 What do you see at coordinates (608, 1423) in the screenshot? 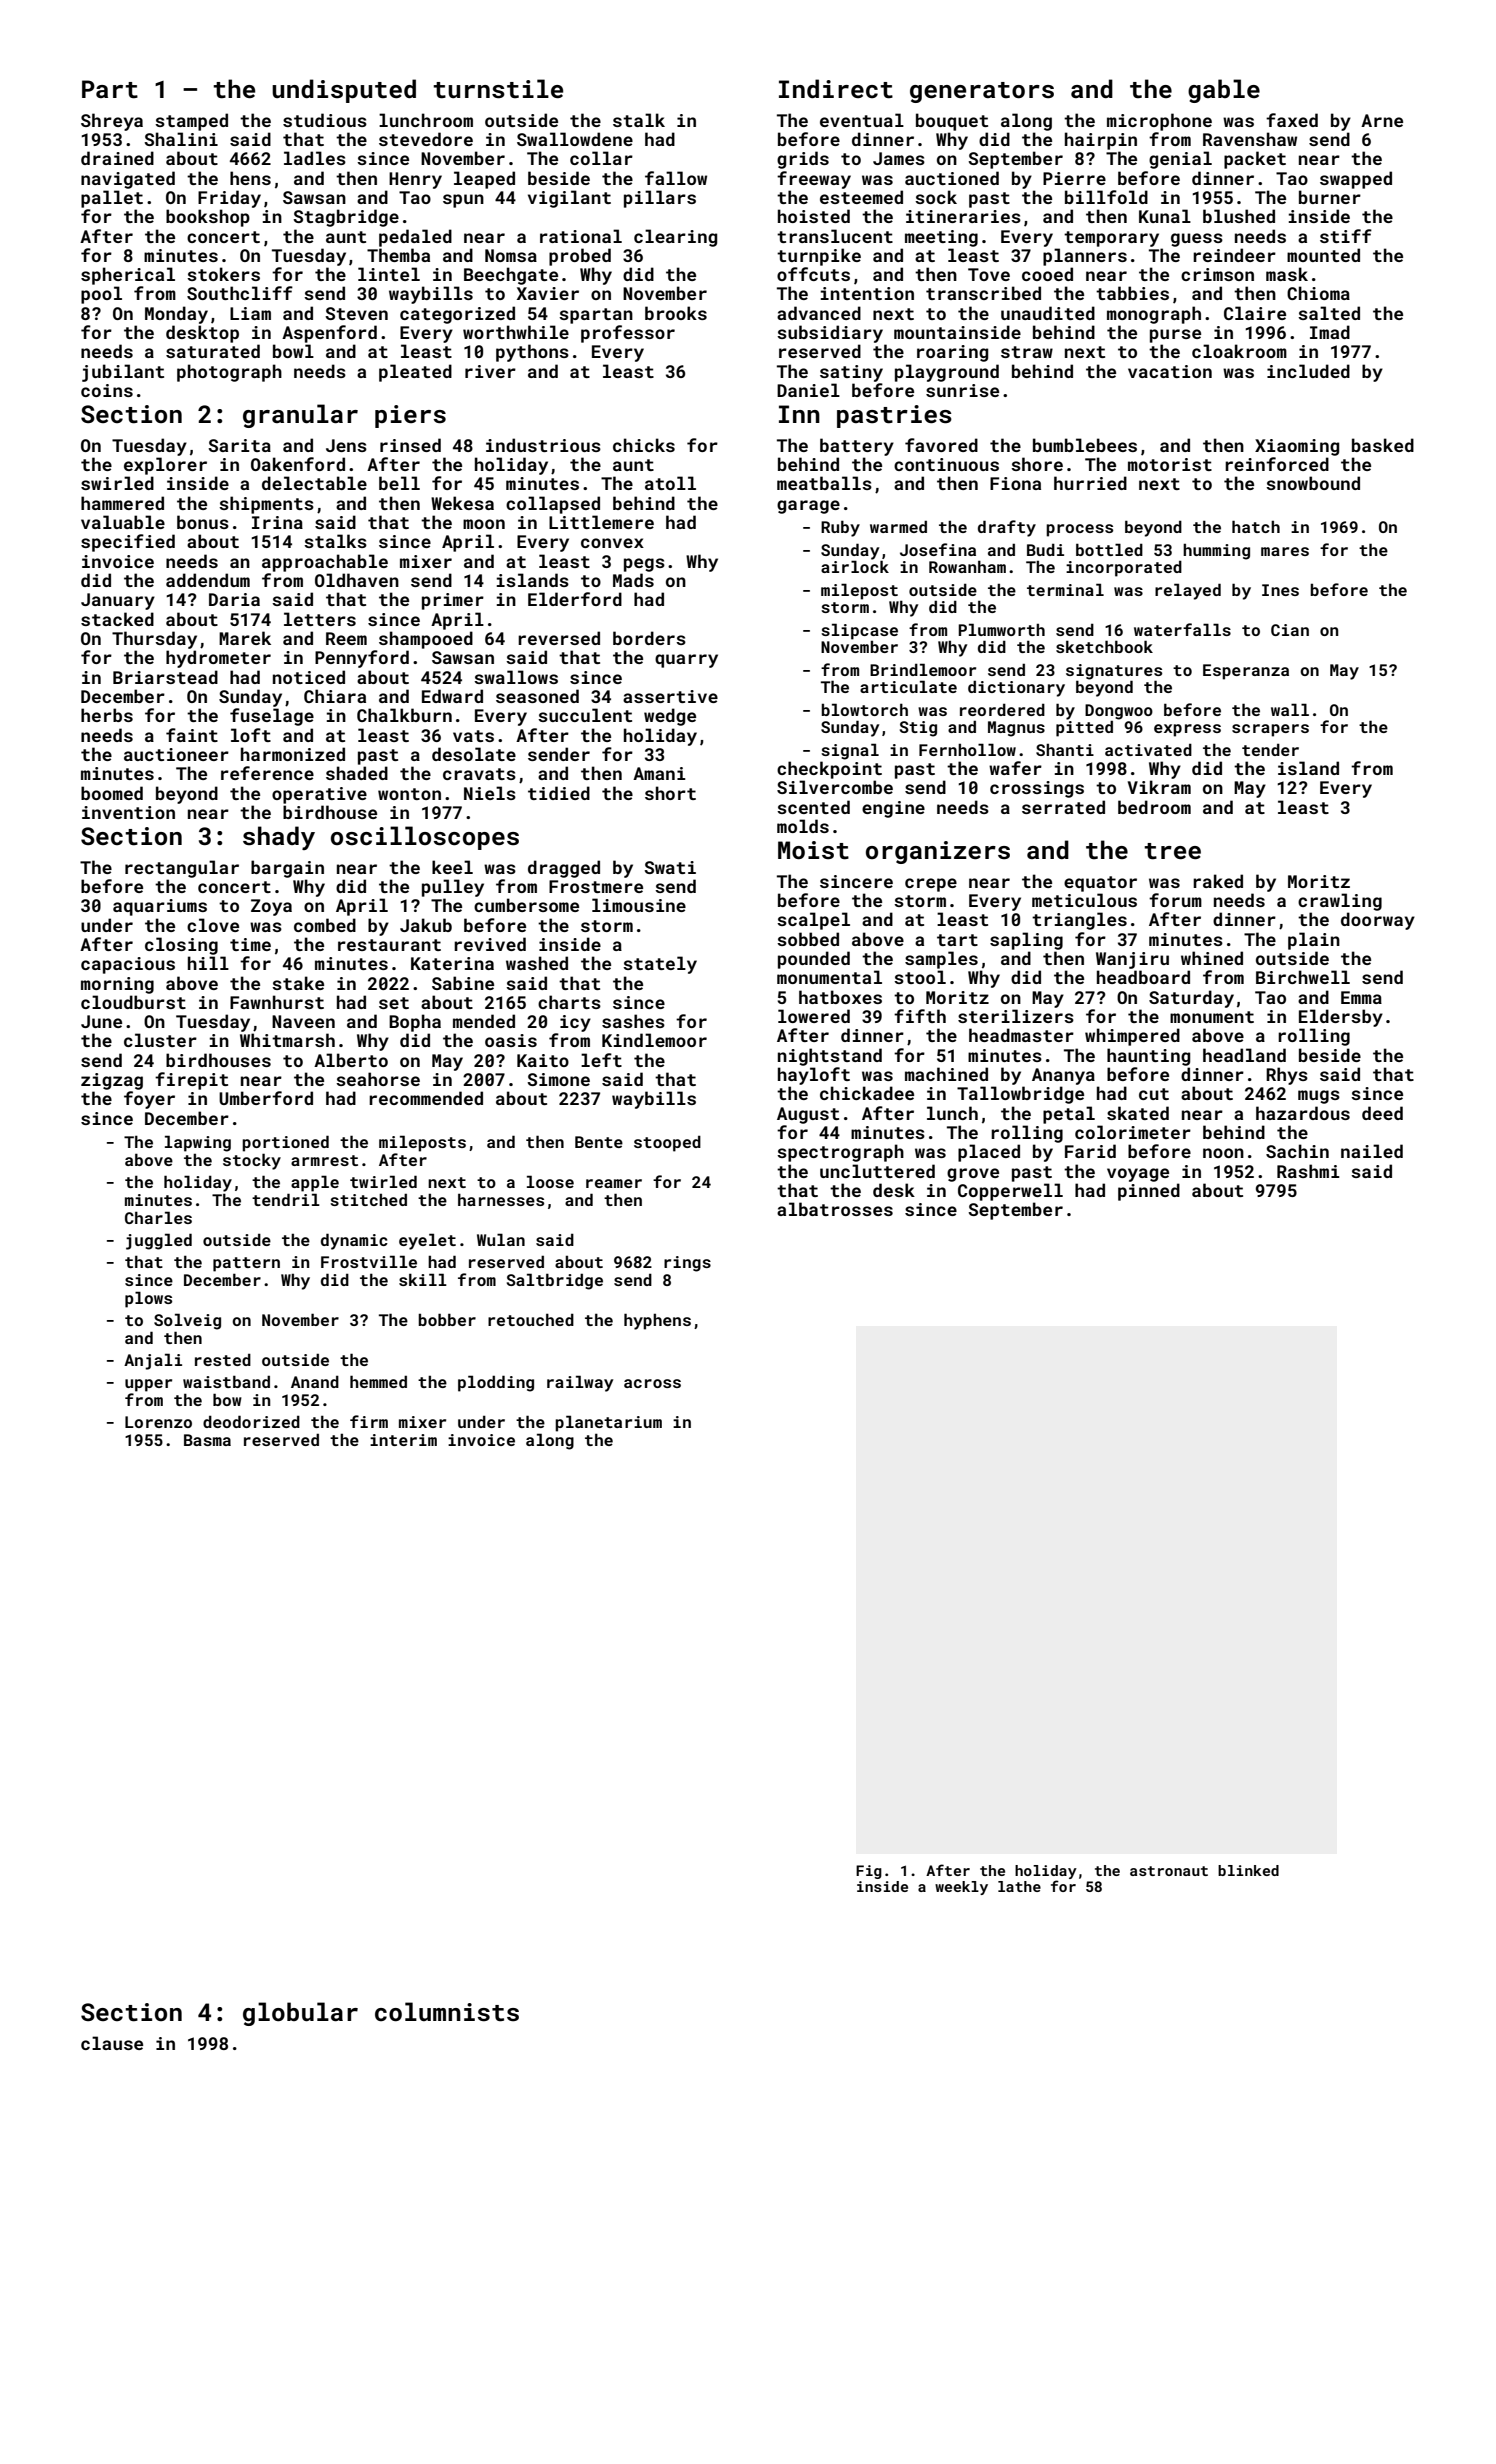
I see `planetarium` at bounding box center [608, 1423].
